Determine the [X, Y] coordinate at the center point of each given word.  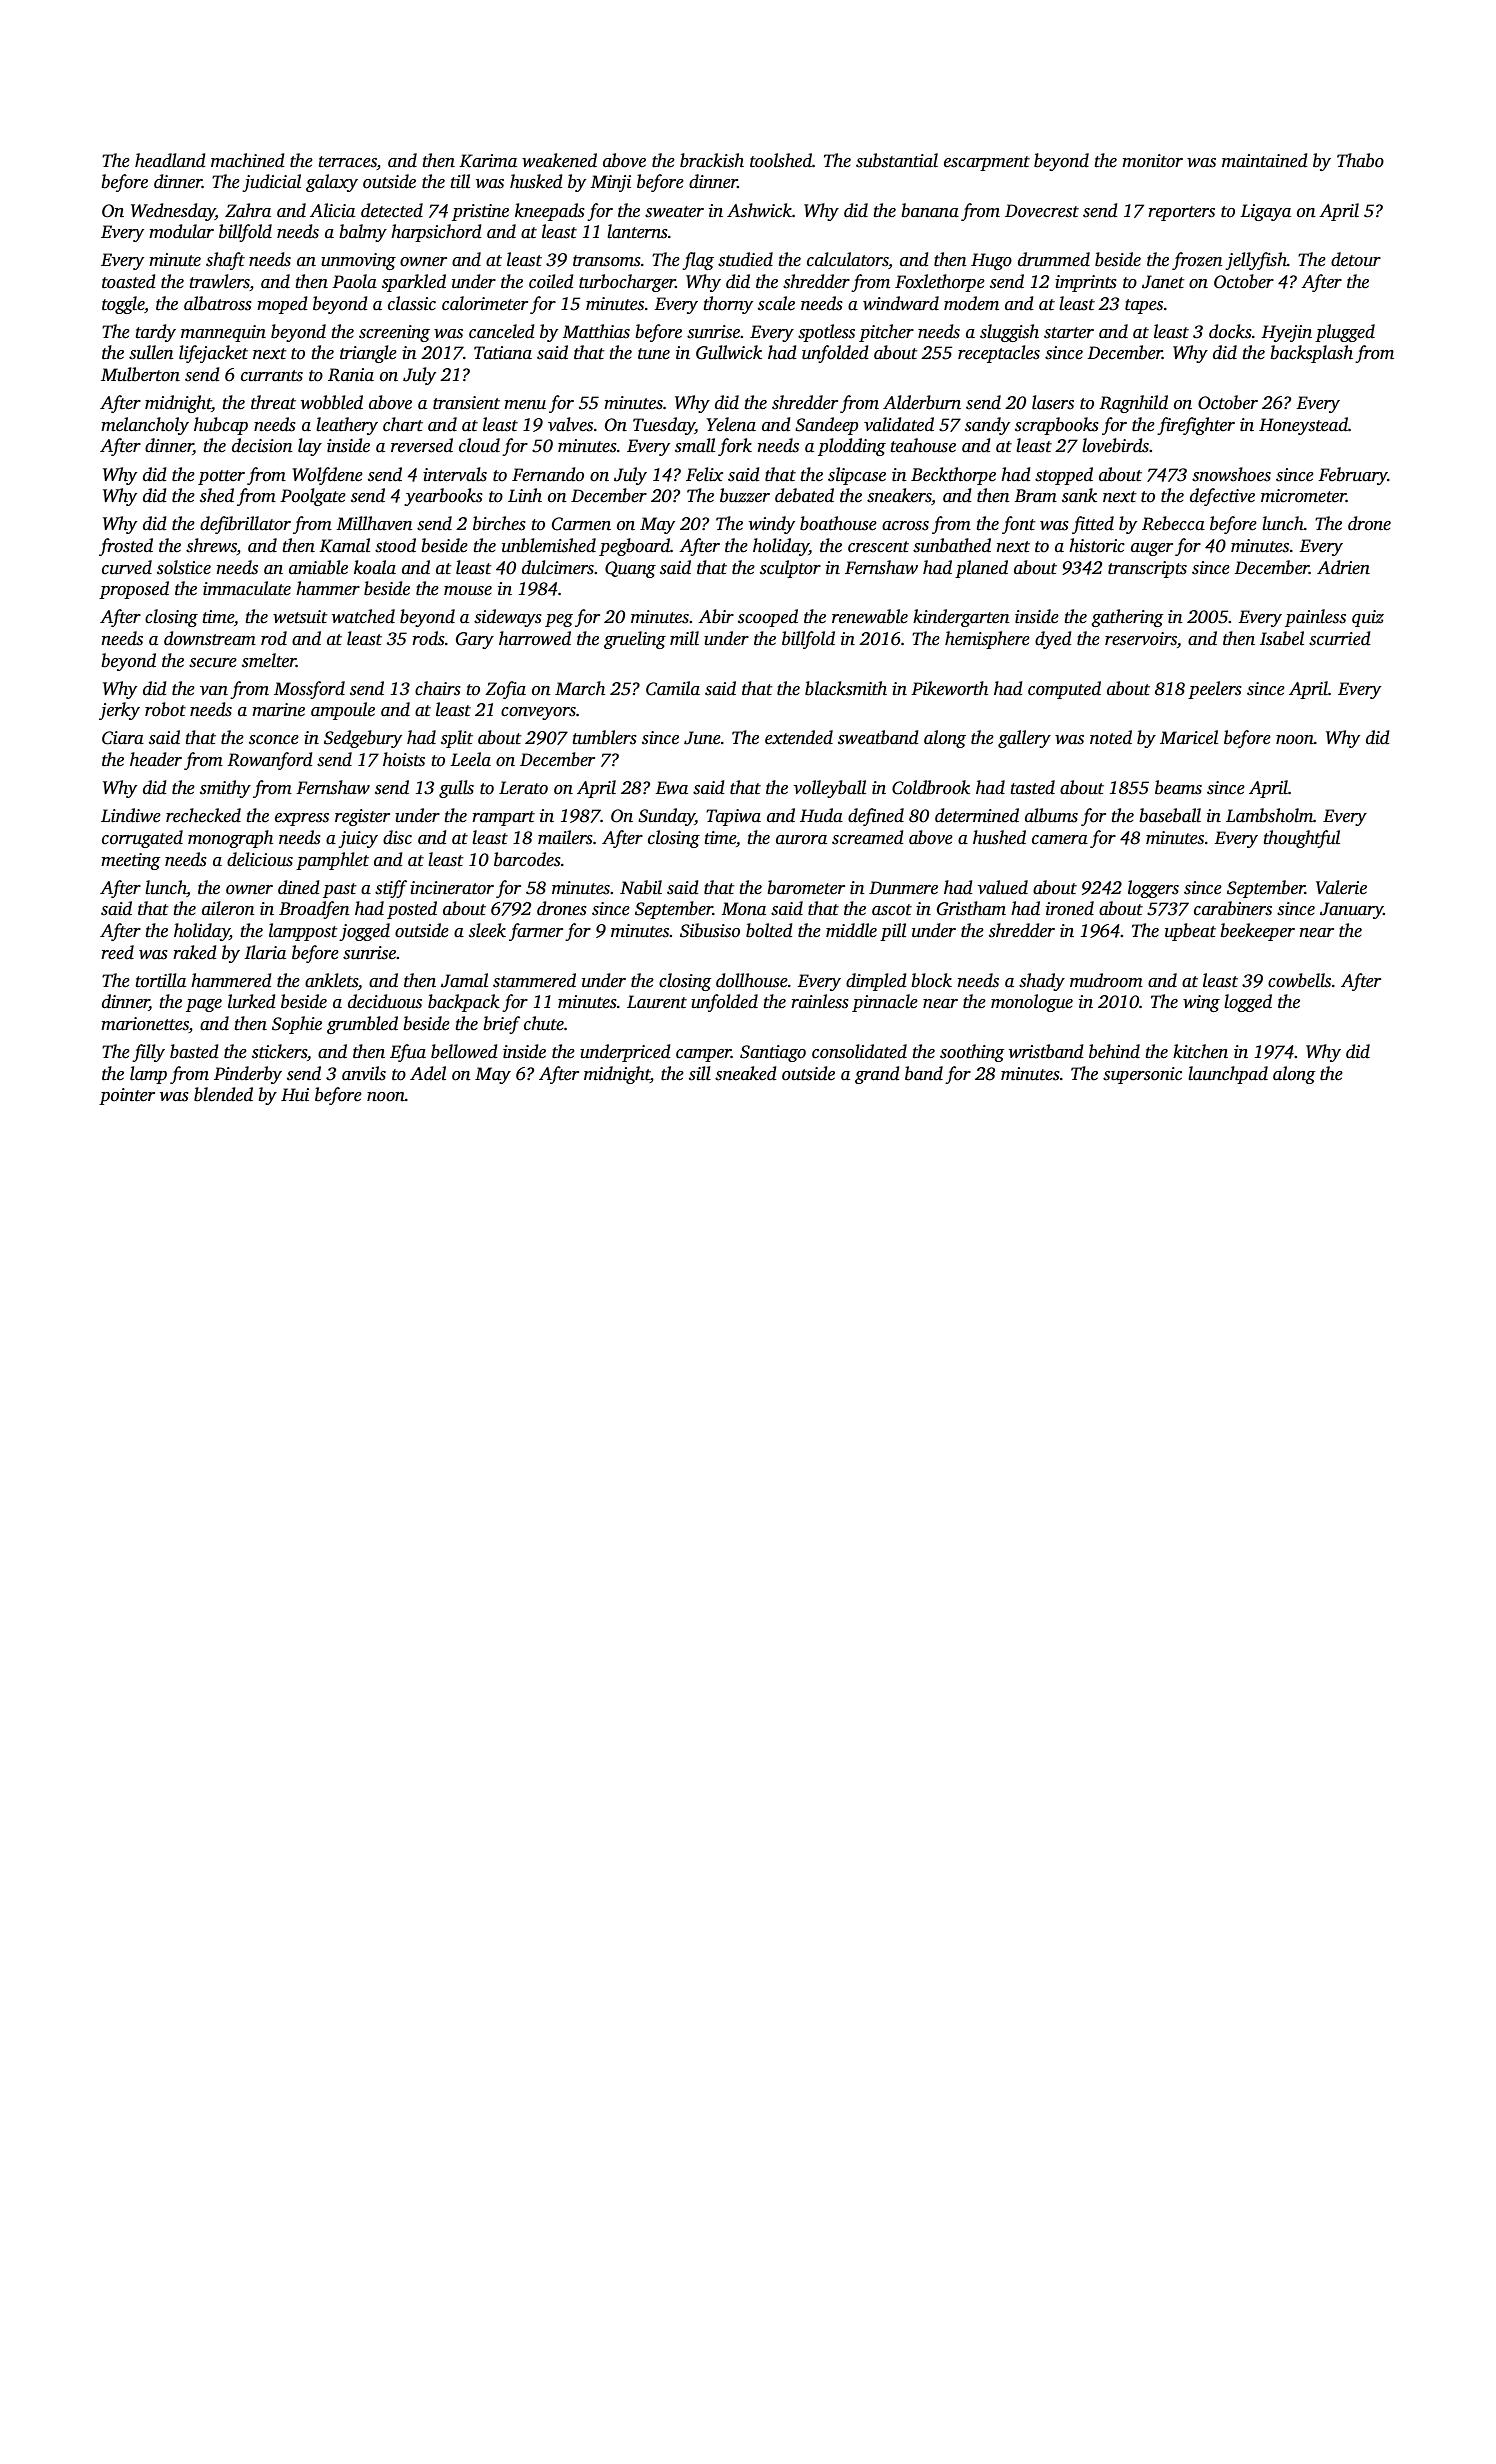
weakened [559, 160]
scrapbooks [1057, 426]
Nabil [641, 887]
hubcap [221, 426]
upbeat [1190, 932]
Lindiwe [131, 815]
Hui [295, 1095]
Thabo [1360, 160]
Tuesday [664, 426]
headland [170, 160]
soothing [972, 1053]
